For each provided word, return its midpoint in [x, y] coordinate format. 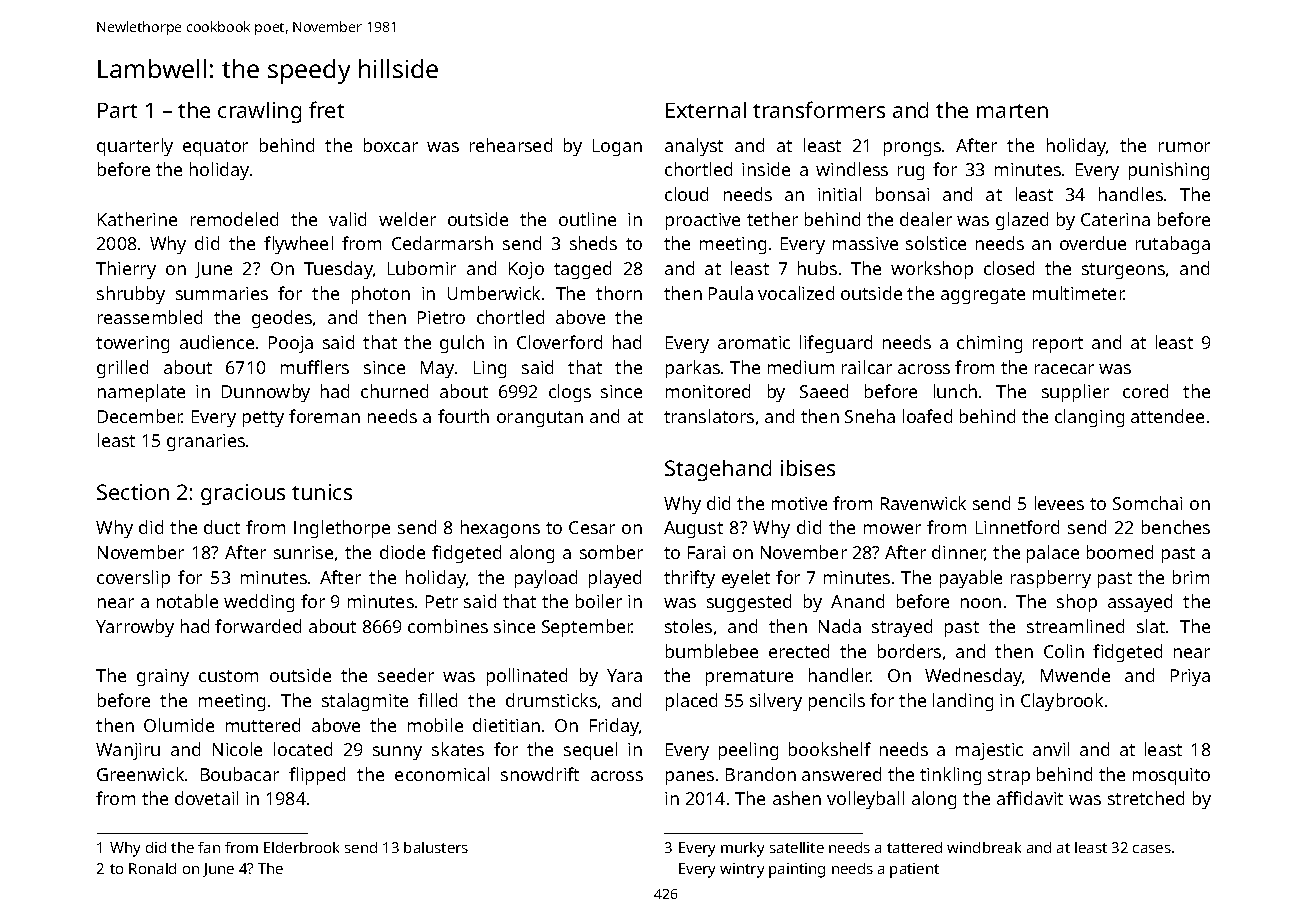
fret [326, 109]
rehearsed [511, 145]
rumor [1184, 147]
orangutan [540, 419]
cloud [686, 194]
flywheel [298, 245]
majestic [989, 751]
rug [911, 173]
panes [690, 778]
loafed [927, 416]
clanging [1089, 418]
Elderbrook [301, 847]
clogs [570, 393]
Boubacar [240, 774]
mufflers [315, 367]
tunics [322, 492]
